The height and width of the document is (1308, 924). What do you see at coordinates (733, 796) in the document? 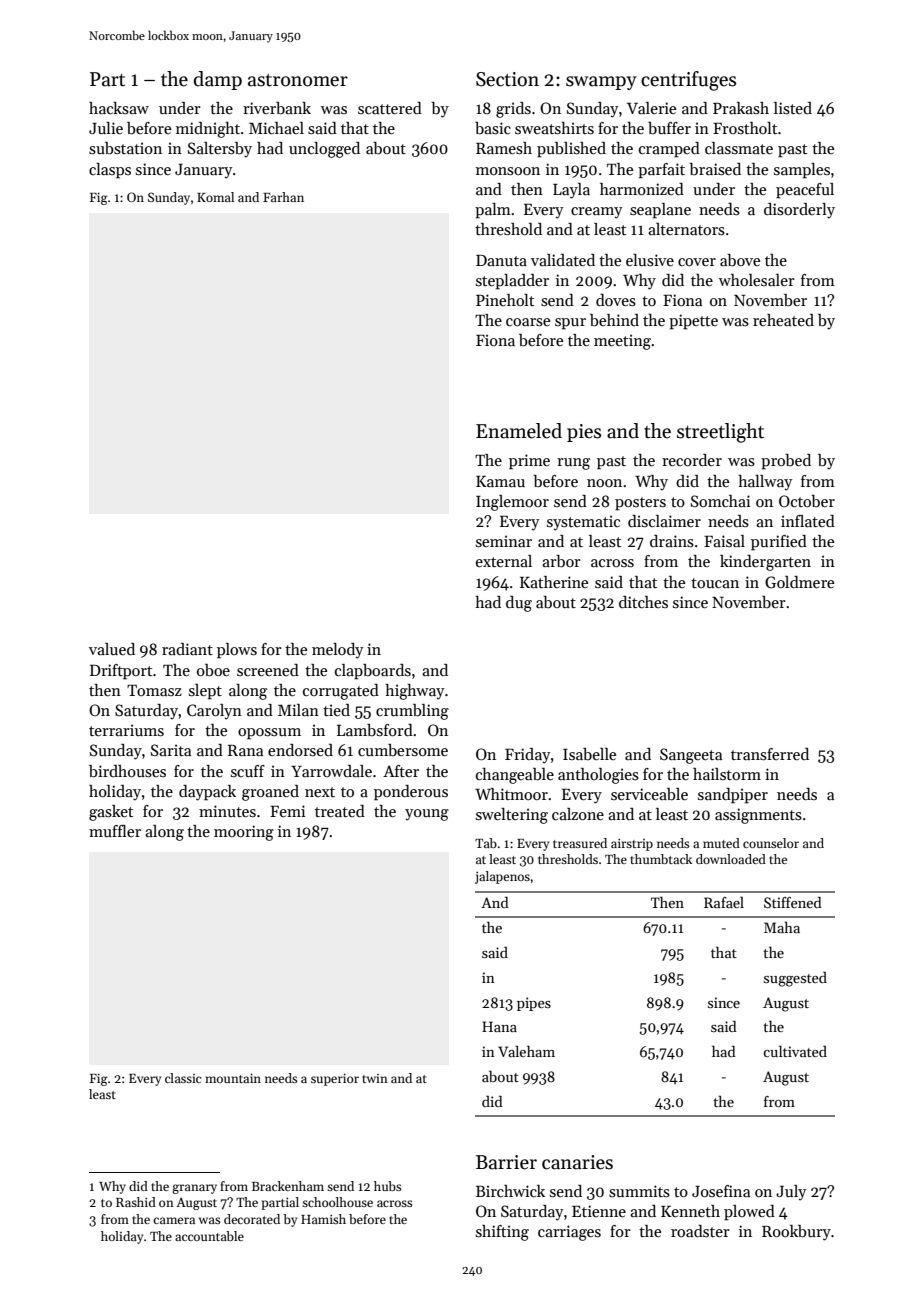
I see `sandpiper` at bounding box center [733, 796].
